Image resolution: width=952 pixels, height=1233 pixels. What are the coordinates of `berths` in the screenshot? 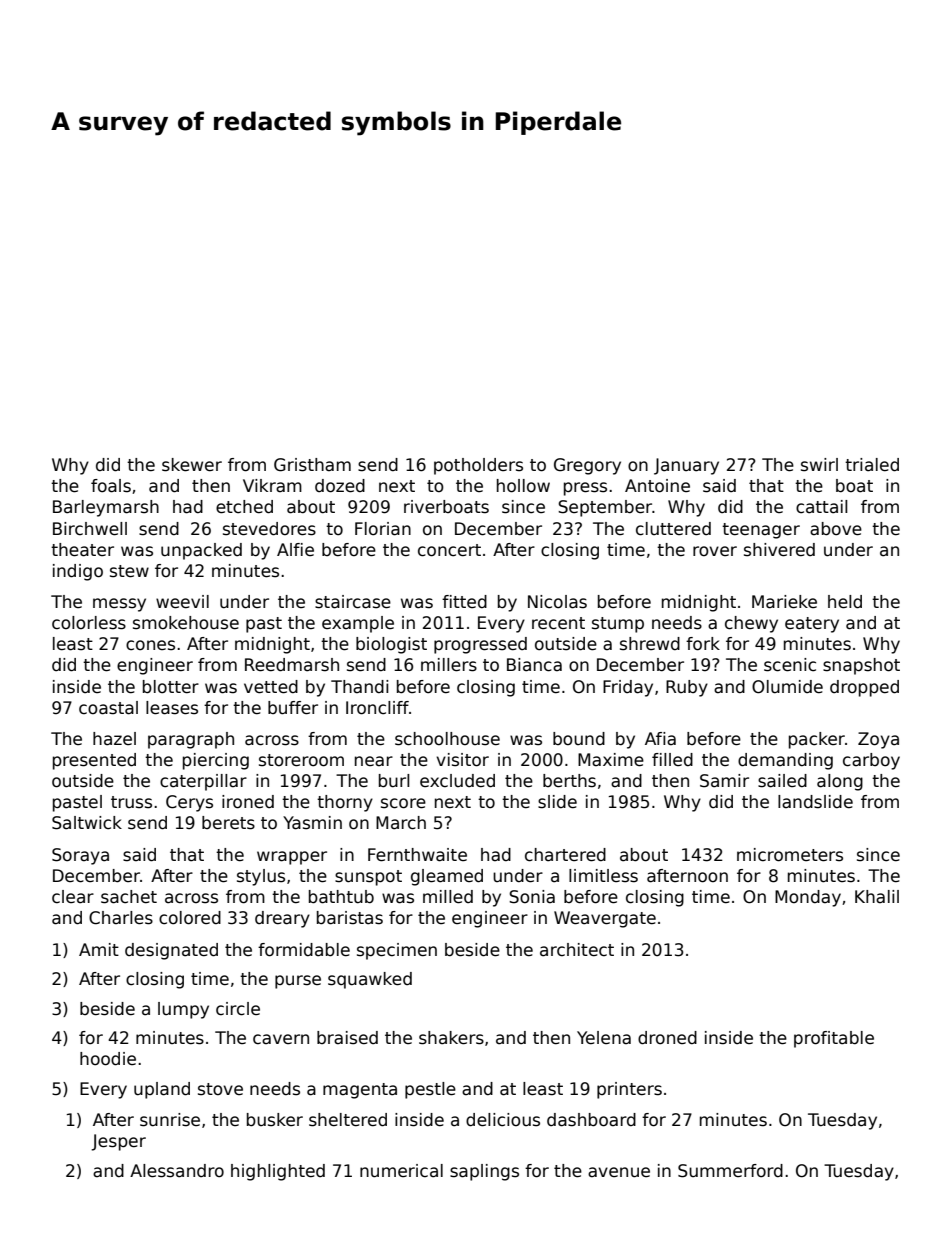 It's located at (569, 781).
